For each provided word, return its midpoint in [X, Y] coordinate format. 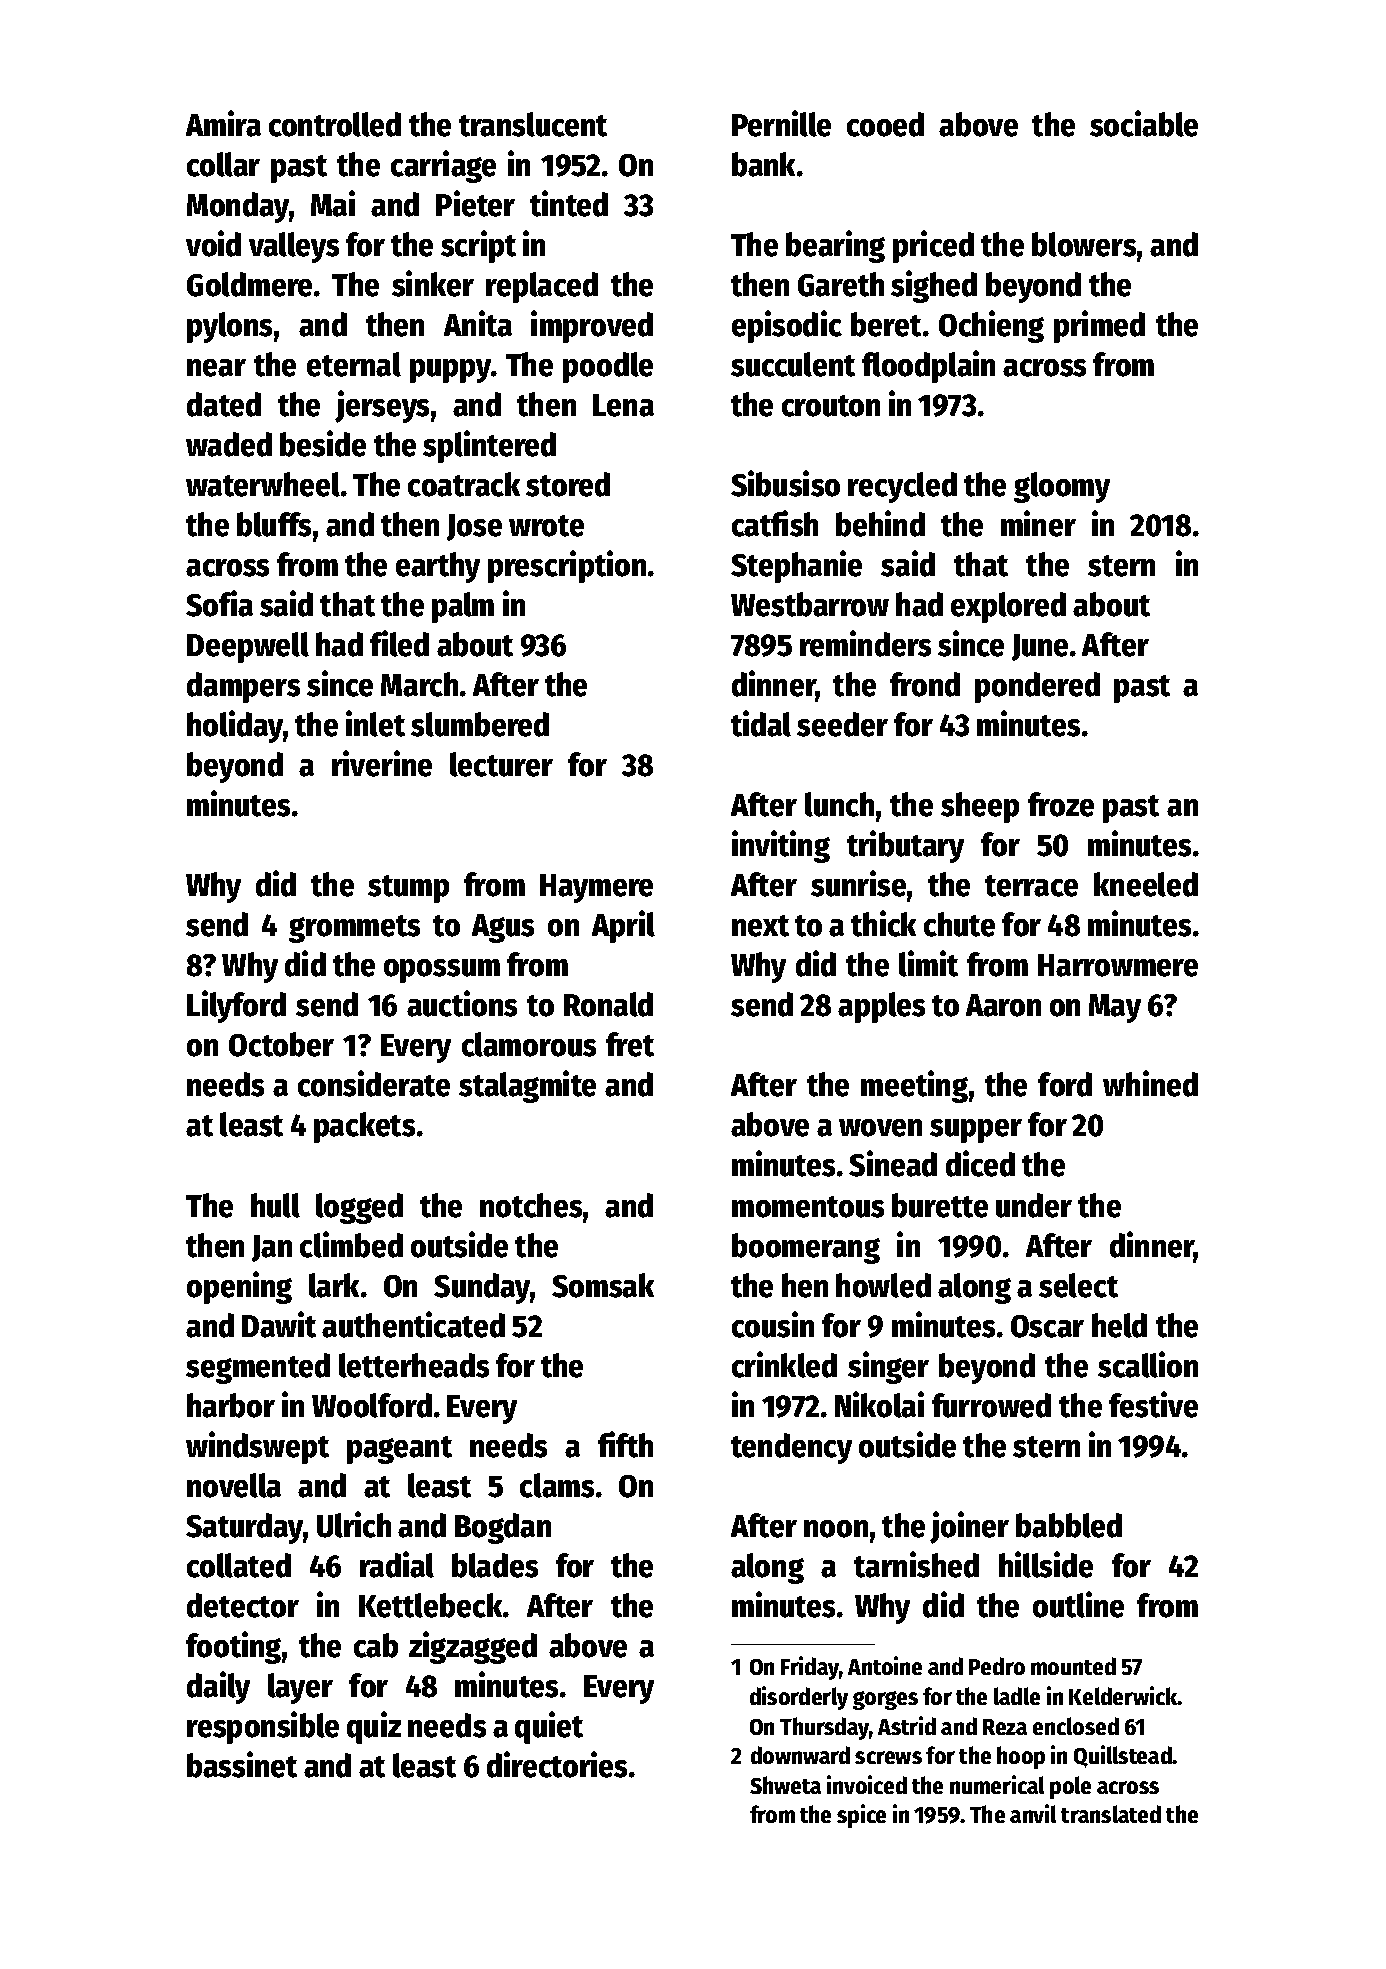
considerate [374, 1083]
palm [463, 607]
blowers [1084, 244]
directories [557, 1764]
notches [531, 1205]
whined [1150, 1083]
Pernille [781, 123]
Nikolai [879, 1404]
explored [1008, 607]
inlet [375, 723]
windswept [257, 1447]
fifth [625, 1444]
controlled [335, 124]
